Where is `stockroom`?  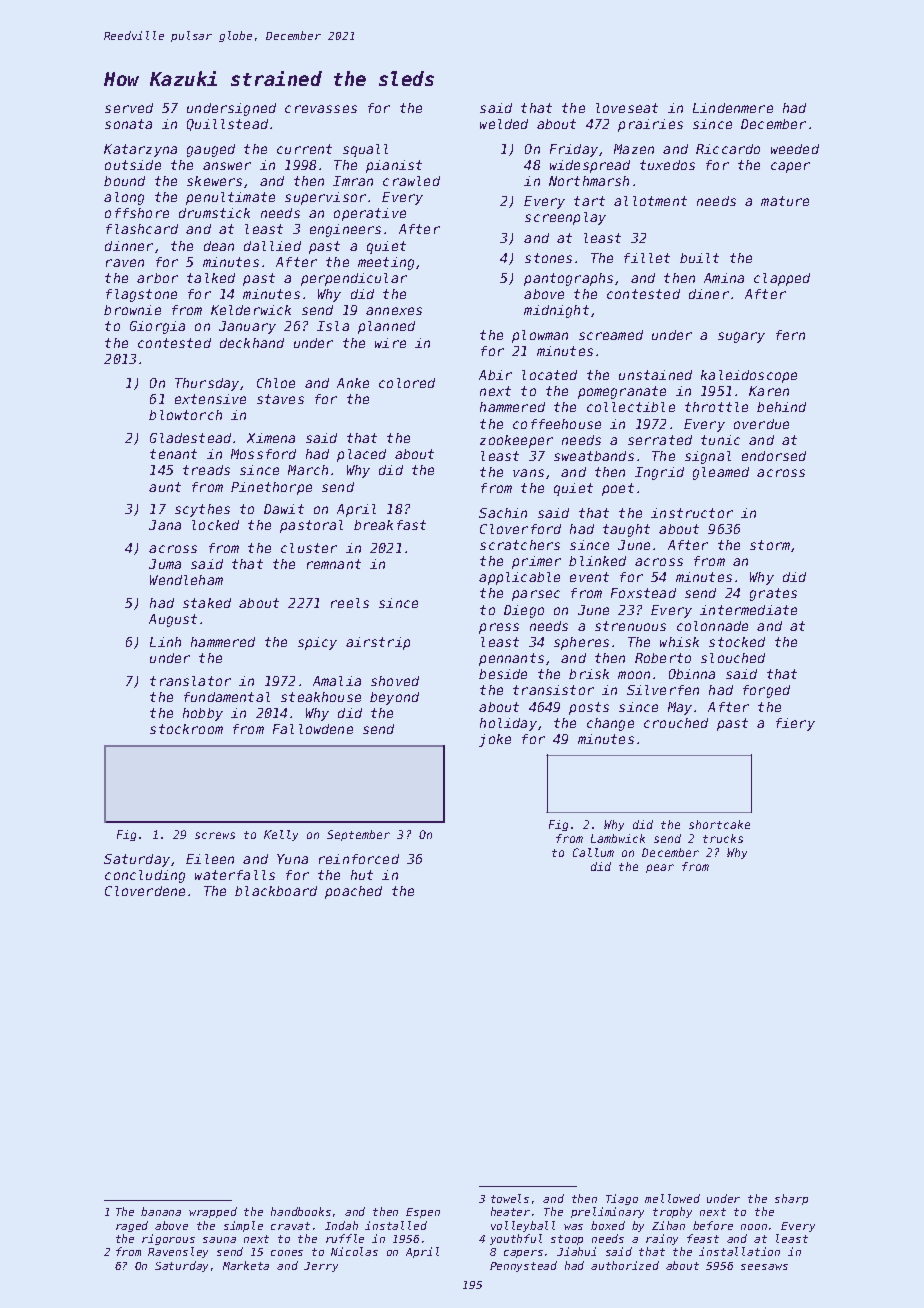 stockroom is located at coordinates (186, 729).
